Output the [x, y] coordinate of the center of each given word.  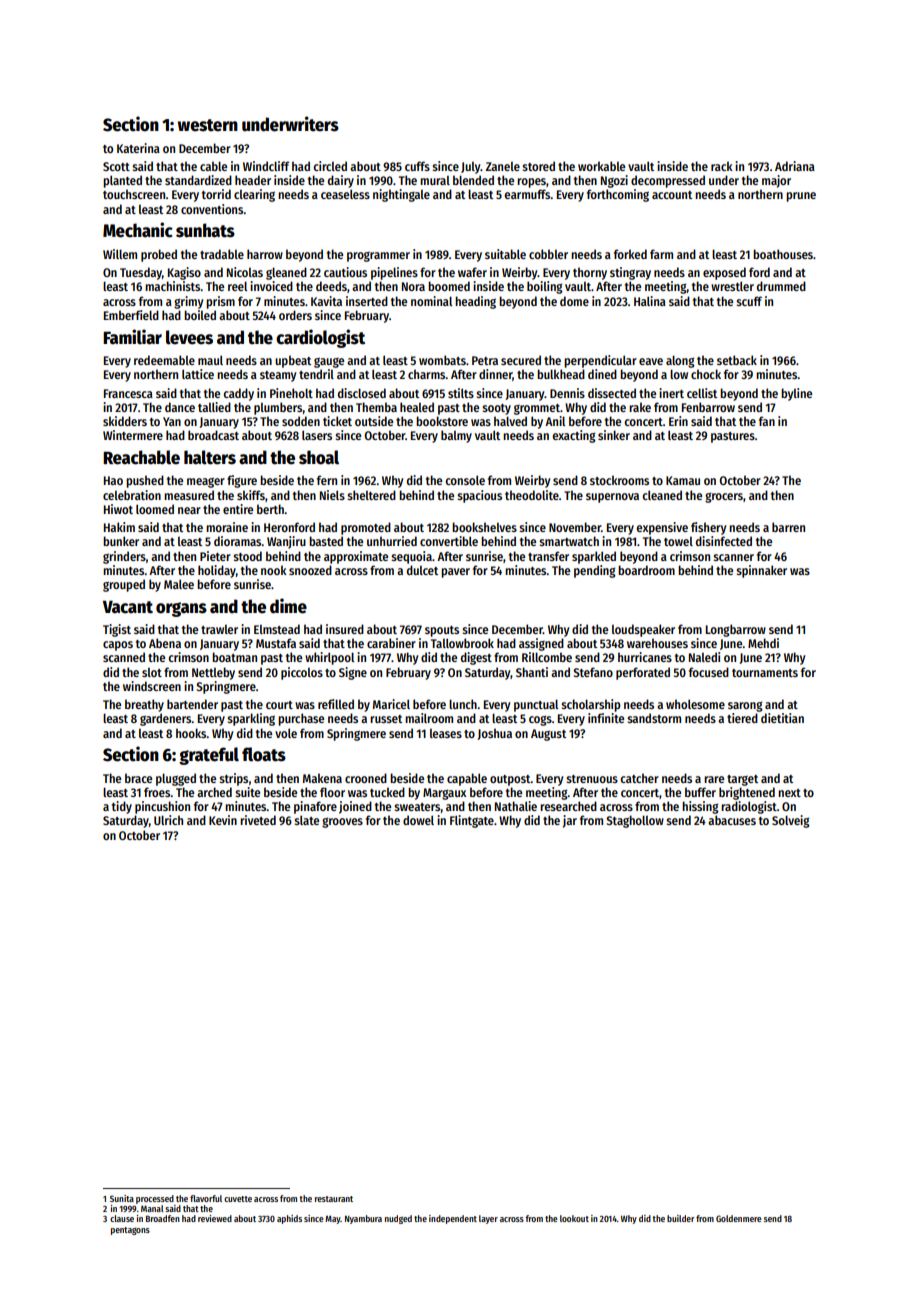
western [208, 125]
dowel [418, 820]
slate [306, 820]
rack [722, 166]
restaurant [334, 1199]
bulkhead [561, 374]
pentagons [130, 1231]
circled [330, 166]
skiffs [251, 495]
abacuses [732, 820]
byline [796, 394]
